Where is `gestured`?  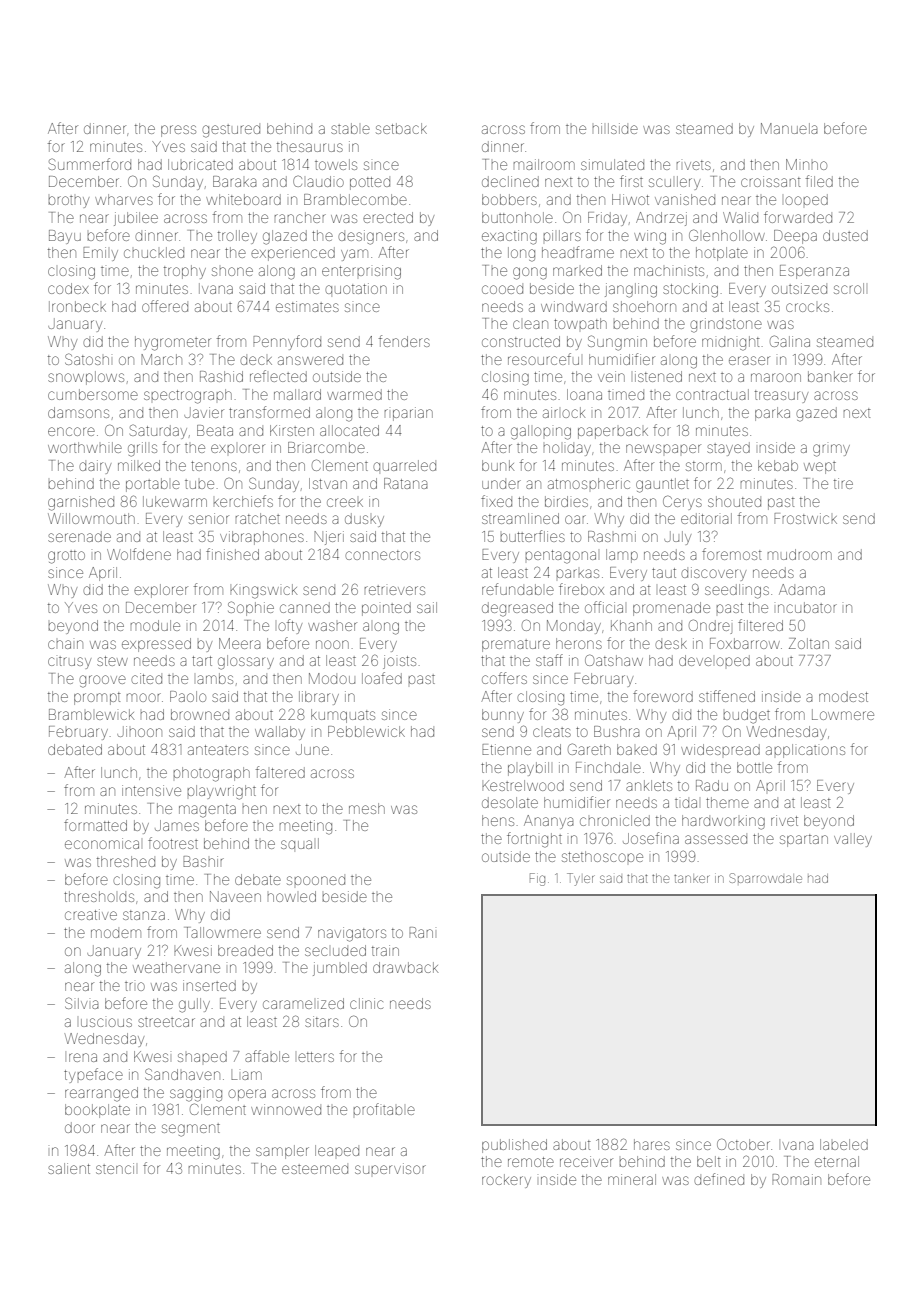
gestured is located at coordinates (231, 131).
